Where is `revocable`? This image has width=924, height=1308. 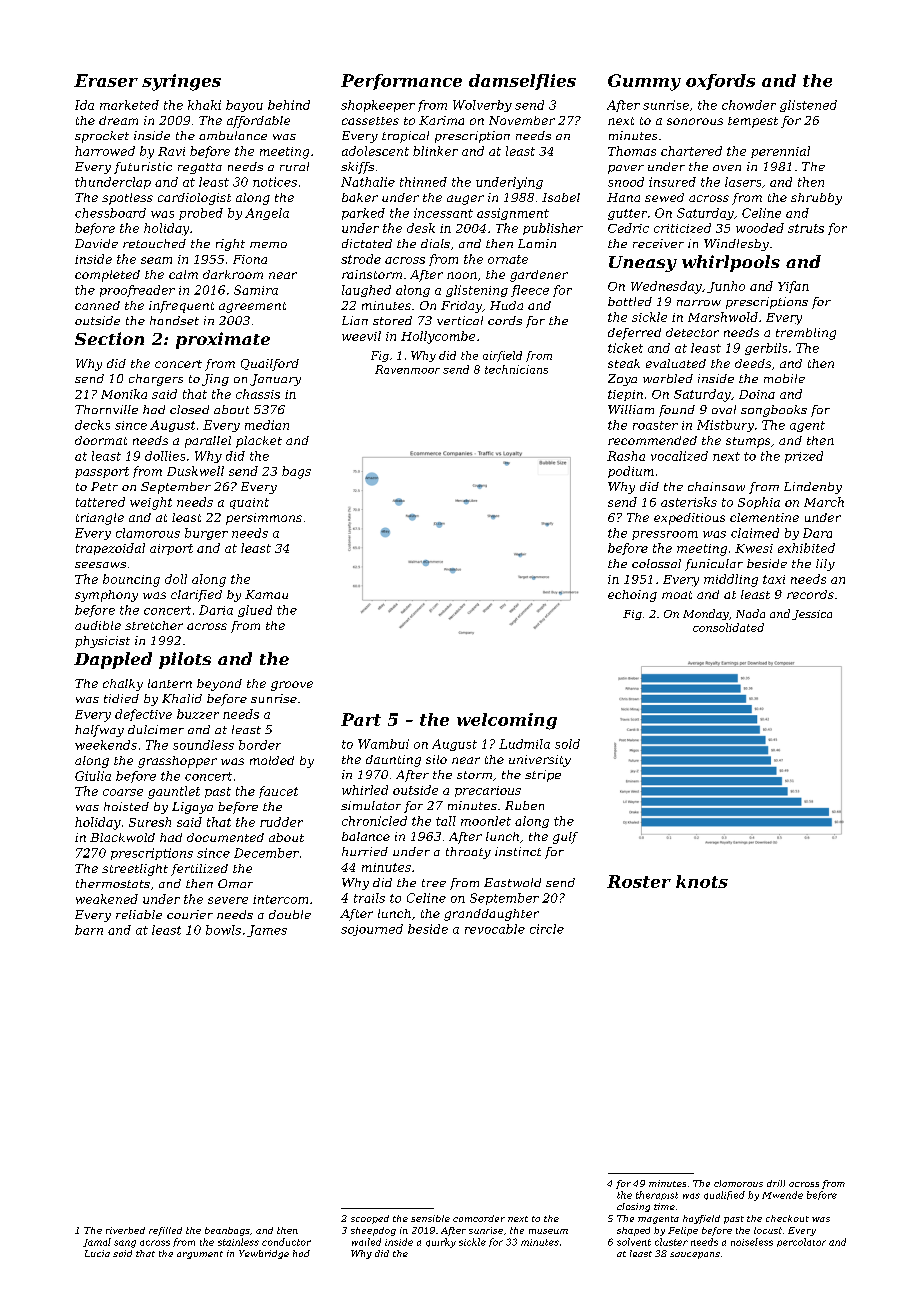
revocable is located at coordinates (495, 929).
